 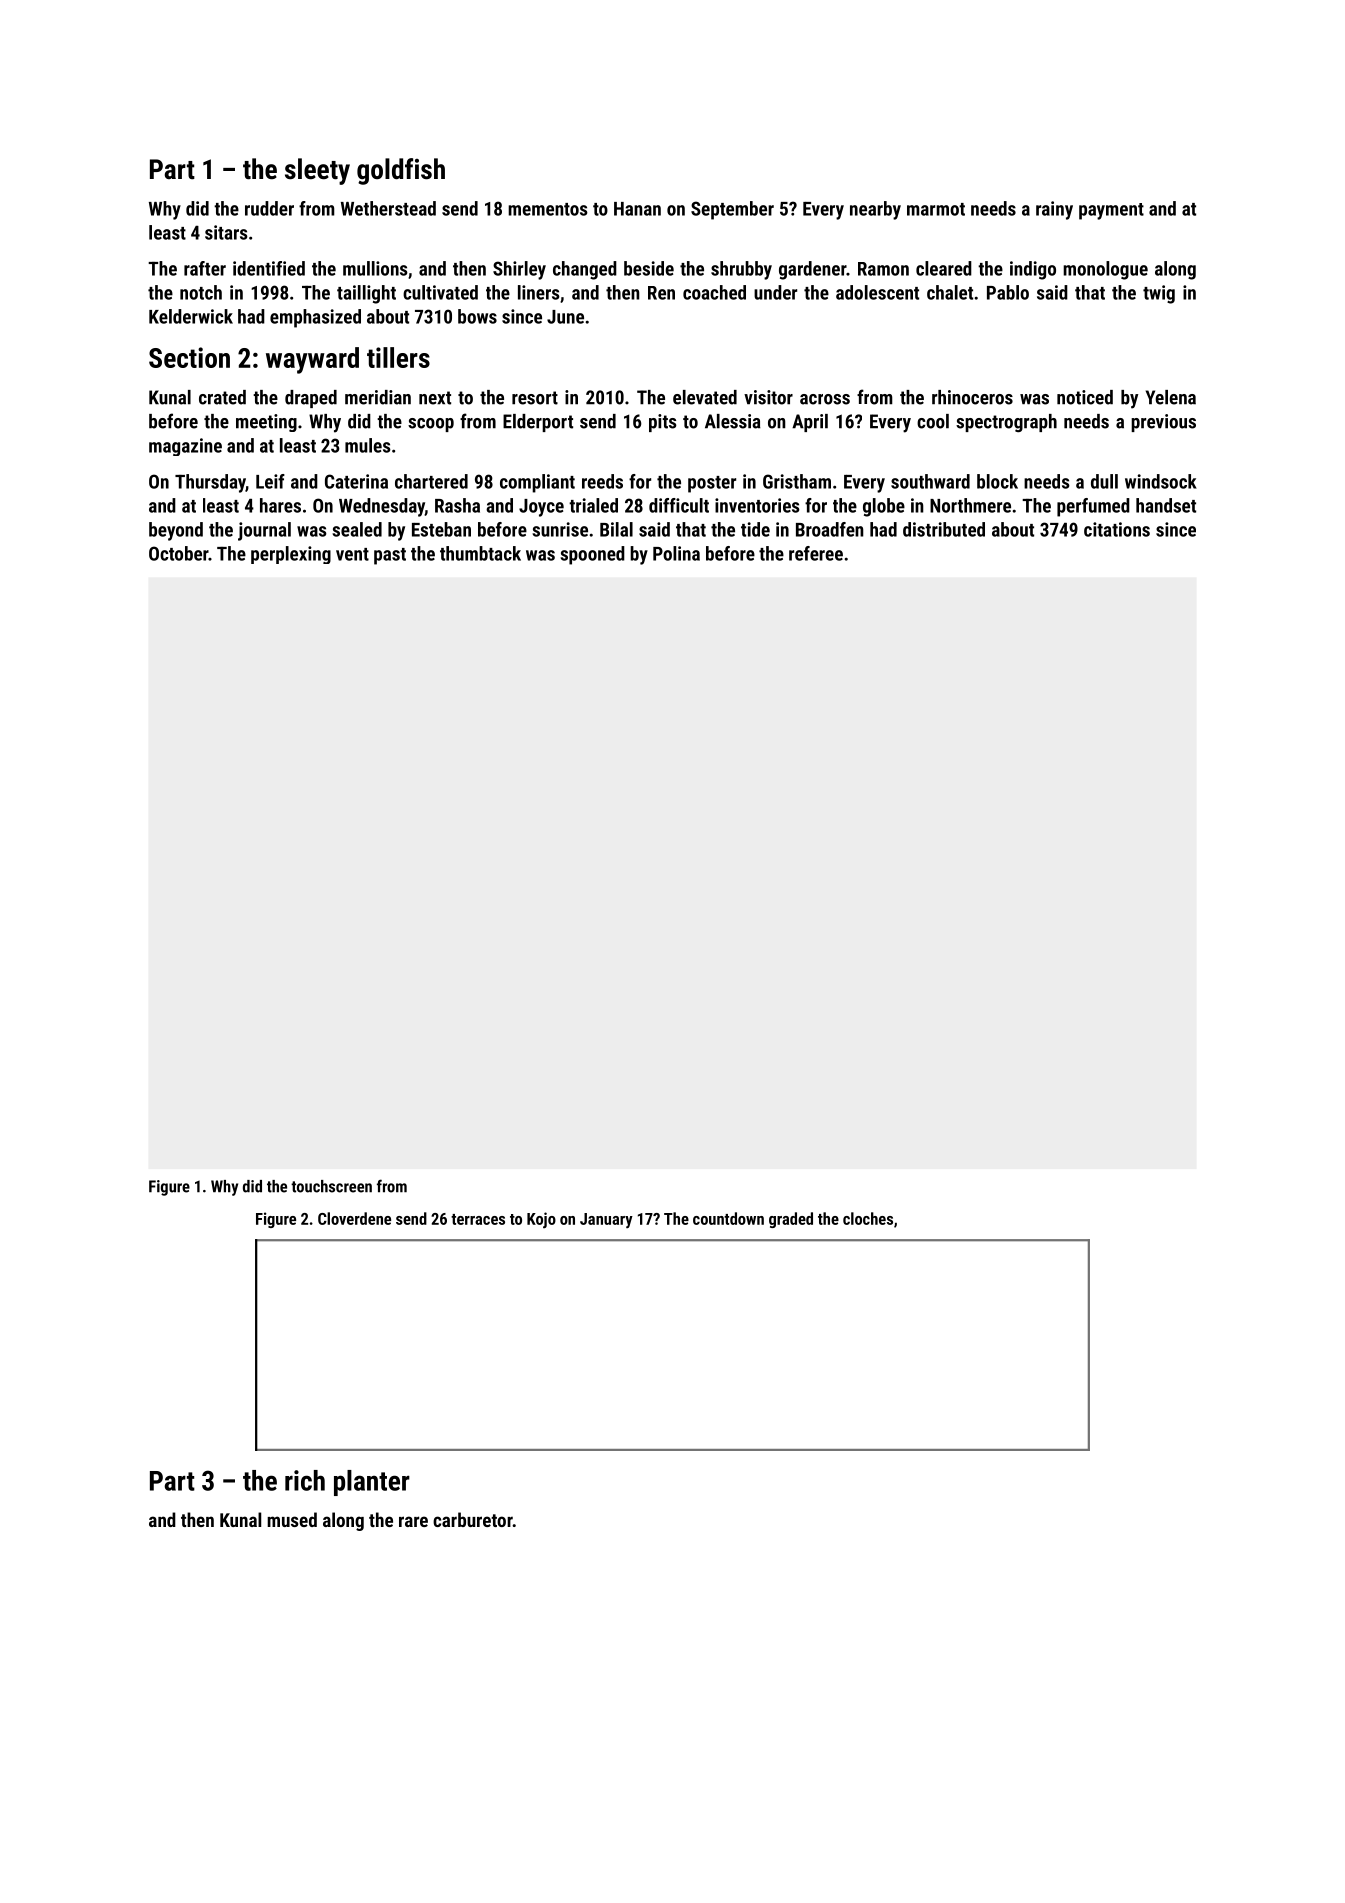 I want to click on carburetor, so click(x=473, y=1519).
